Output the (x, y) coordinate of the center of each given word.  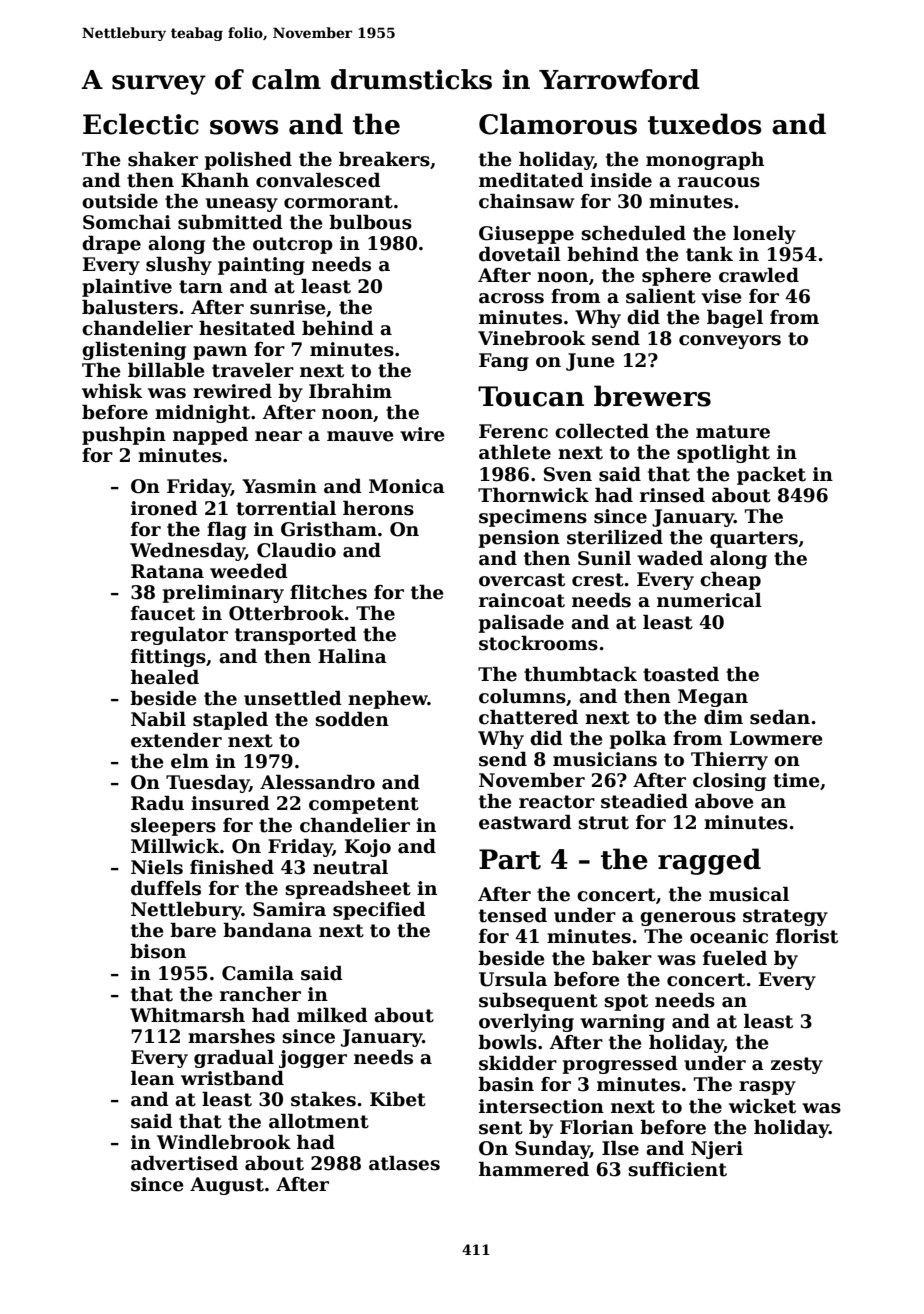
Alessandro (317, 782)
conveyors (730, 342)
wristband (232, 1078)
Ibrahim (350, 391)
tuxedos (704, 124)
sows (244, 127)
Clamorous (558, 124)
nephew (388, 700)
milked (332, 1015)
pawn (220, 353)
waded (670, 558)
